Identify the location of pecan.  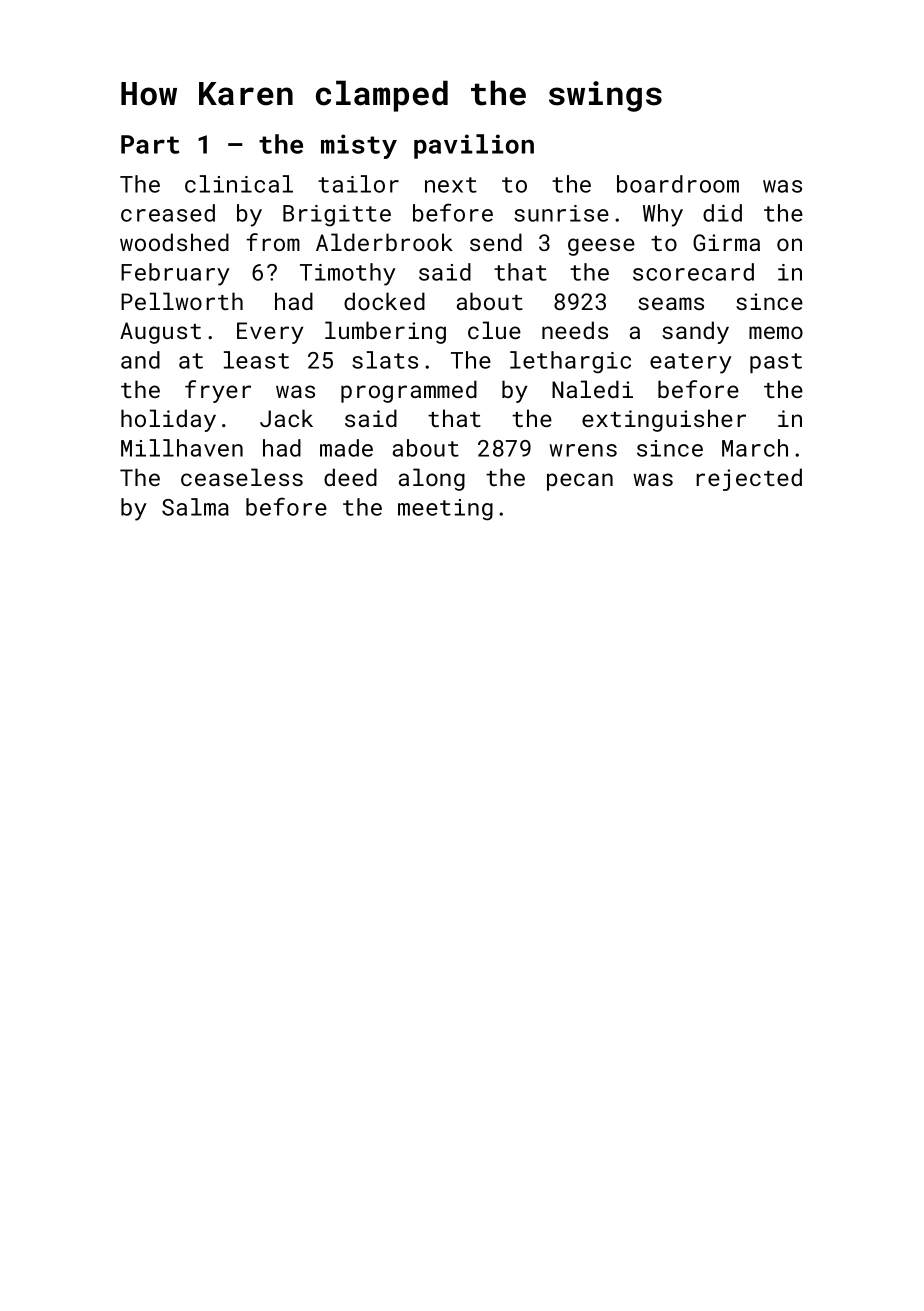
(580, 482).
